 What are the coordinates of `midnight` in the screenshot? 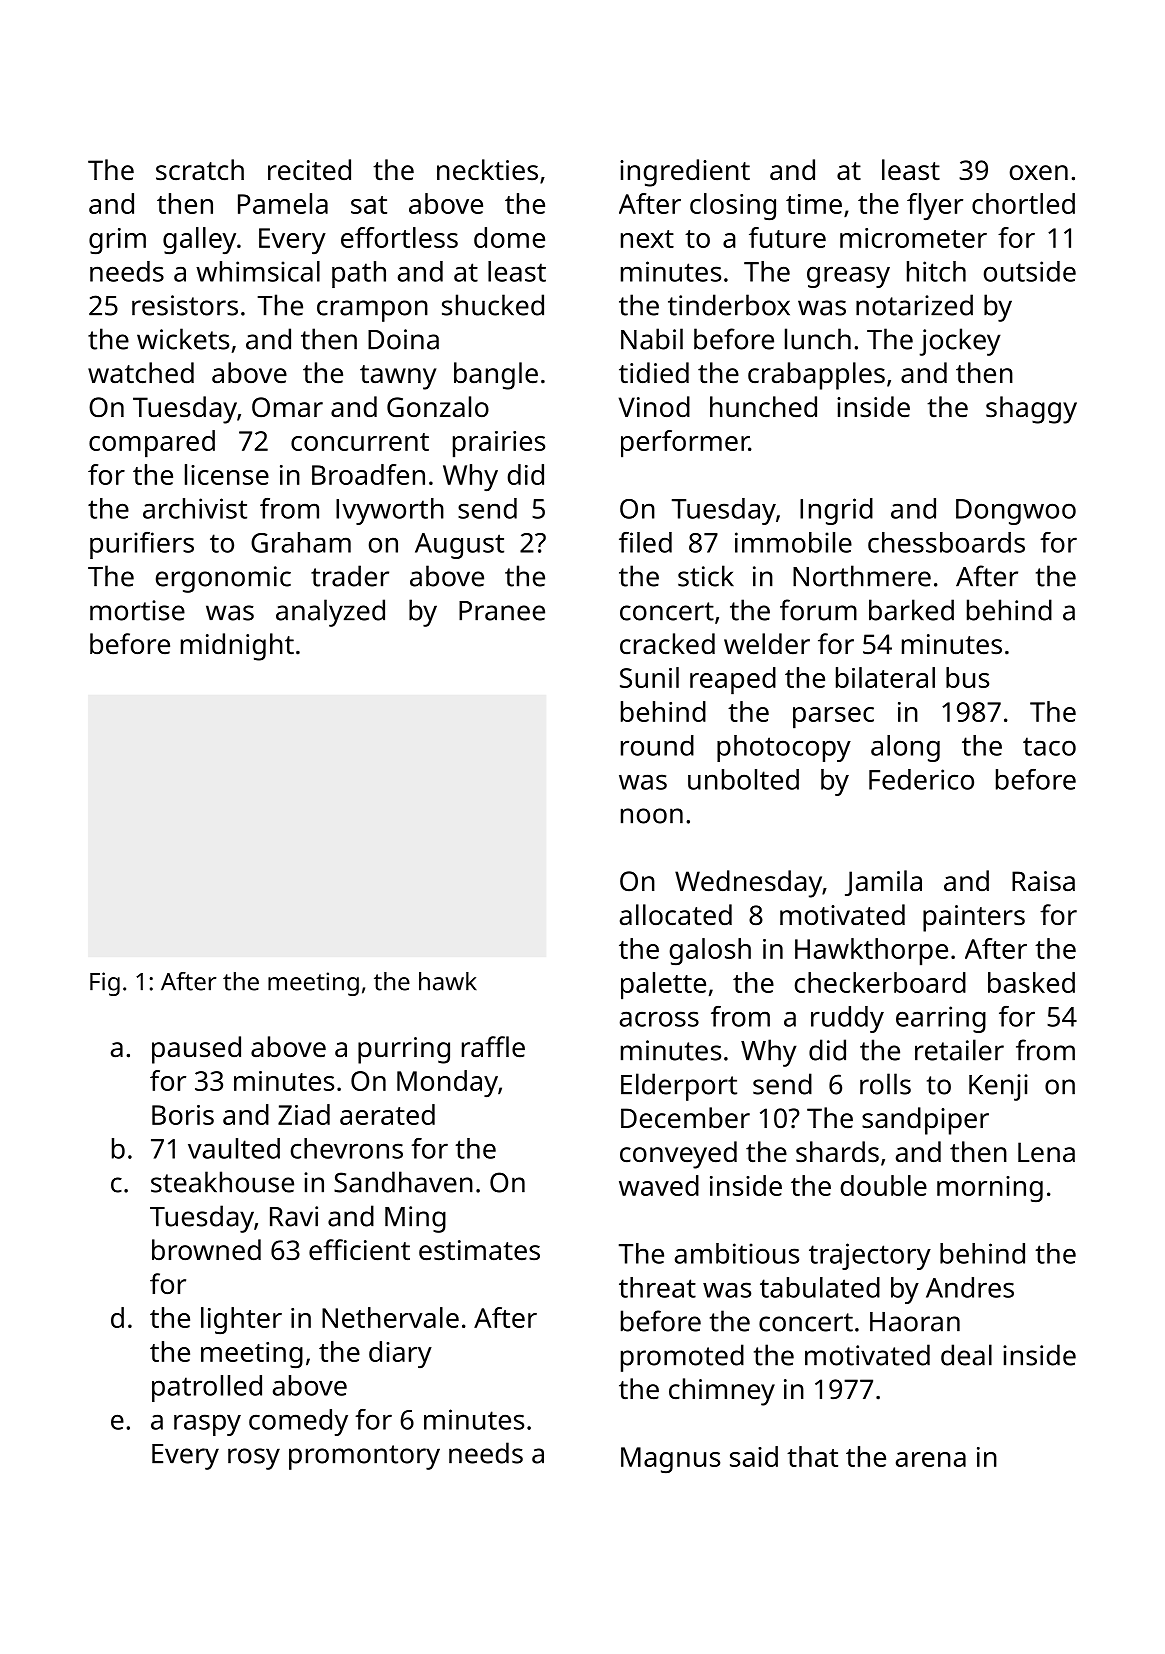 It's located at (237, 647).
